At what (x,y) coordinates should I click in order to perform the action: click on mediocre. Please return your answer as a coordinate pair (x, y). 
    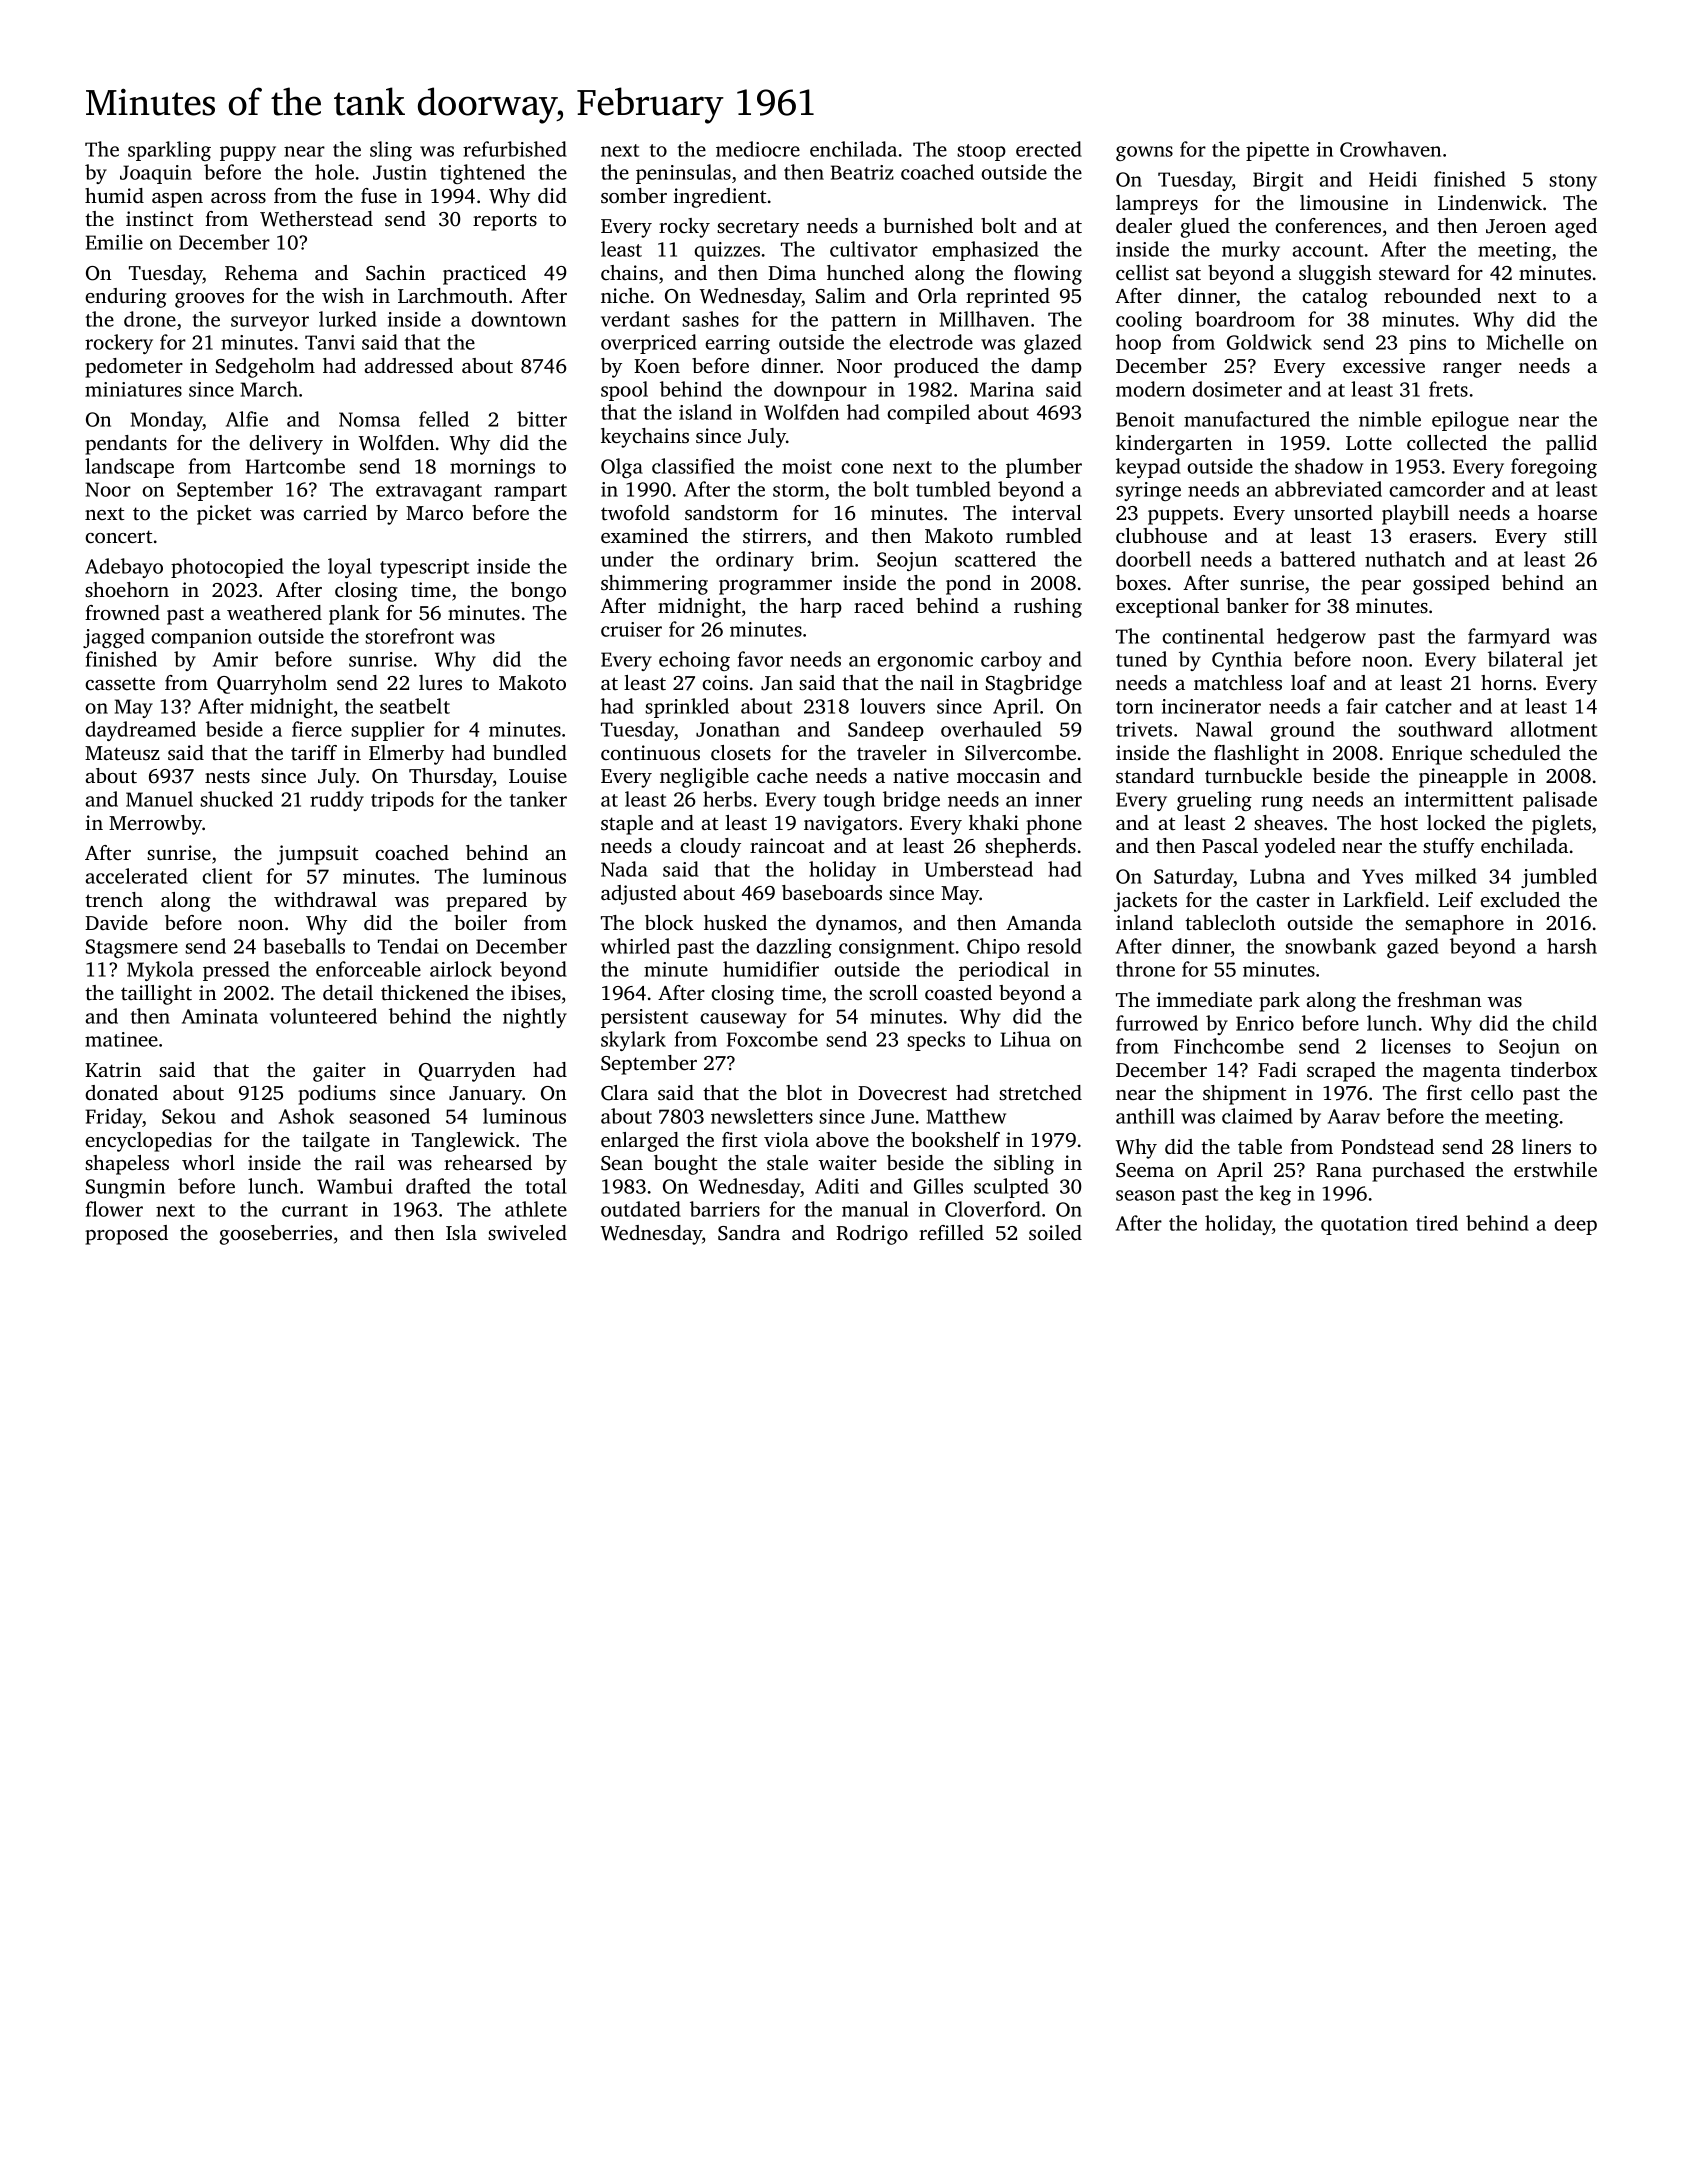
    Looking at the image, I should click on (758, 149).
